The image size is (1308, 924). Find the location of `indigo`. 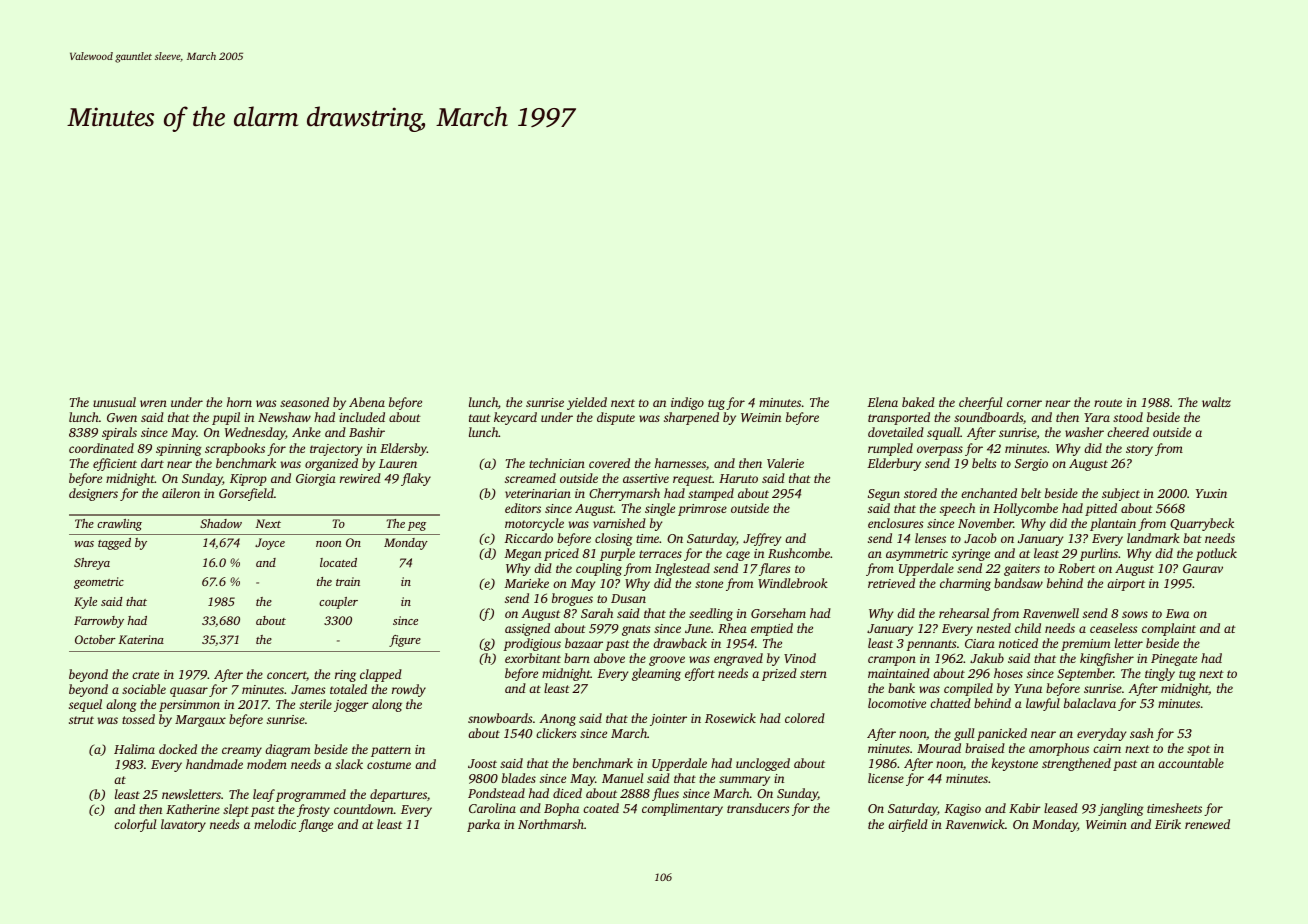

indigo is located at coordinates (687, 403).
